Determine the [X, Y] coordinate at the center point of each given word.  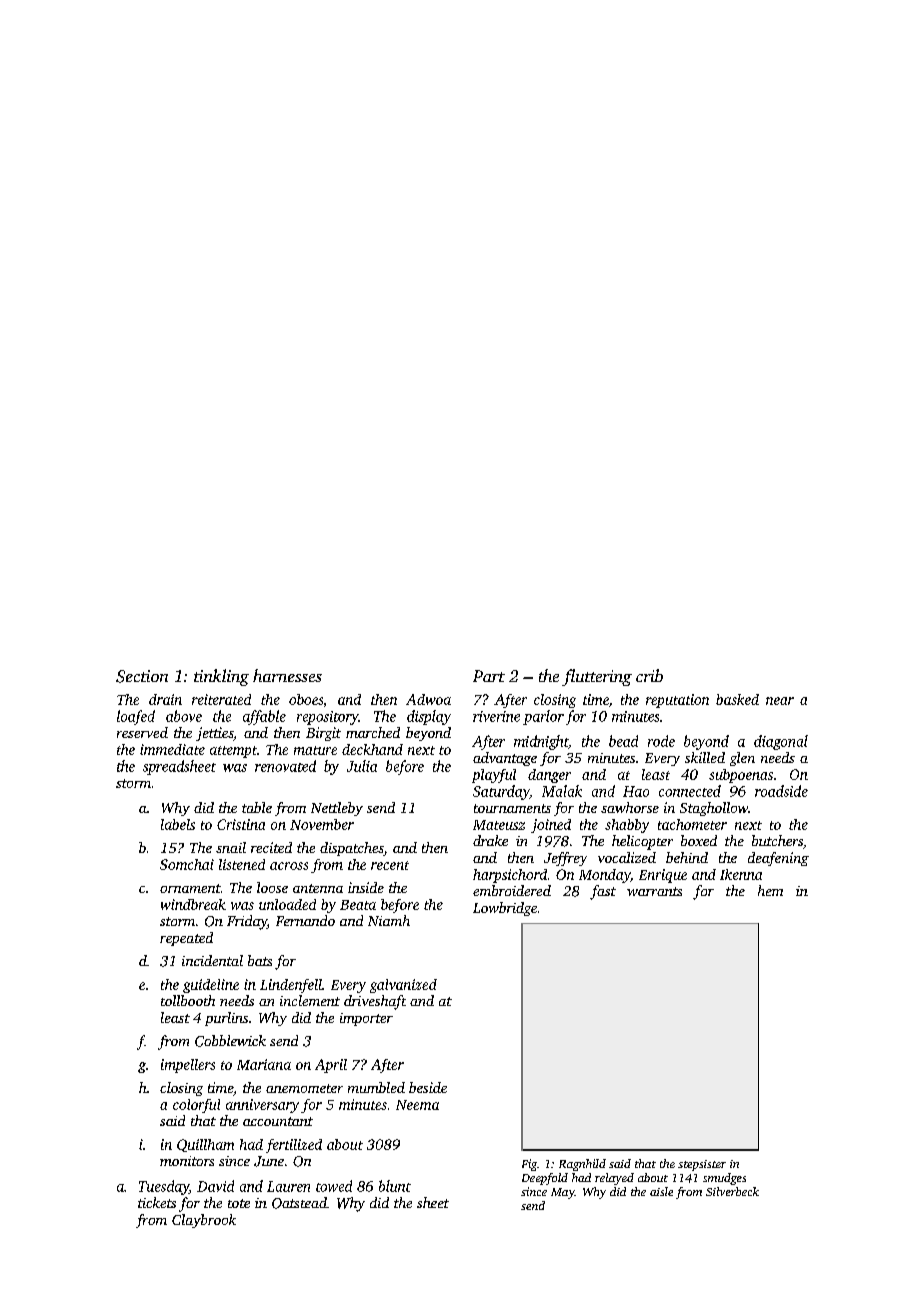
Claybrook [204, 1221]
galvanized [403, 986]
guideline [211, 986]
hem [770, 890]
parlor [543, 717]
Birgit [323, 734]
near [780, 701]
